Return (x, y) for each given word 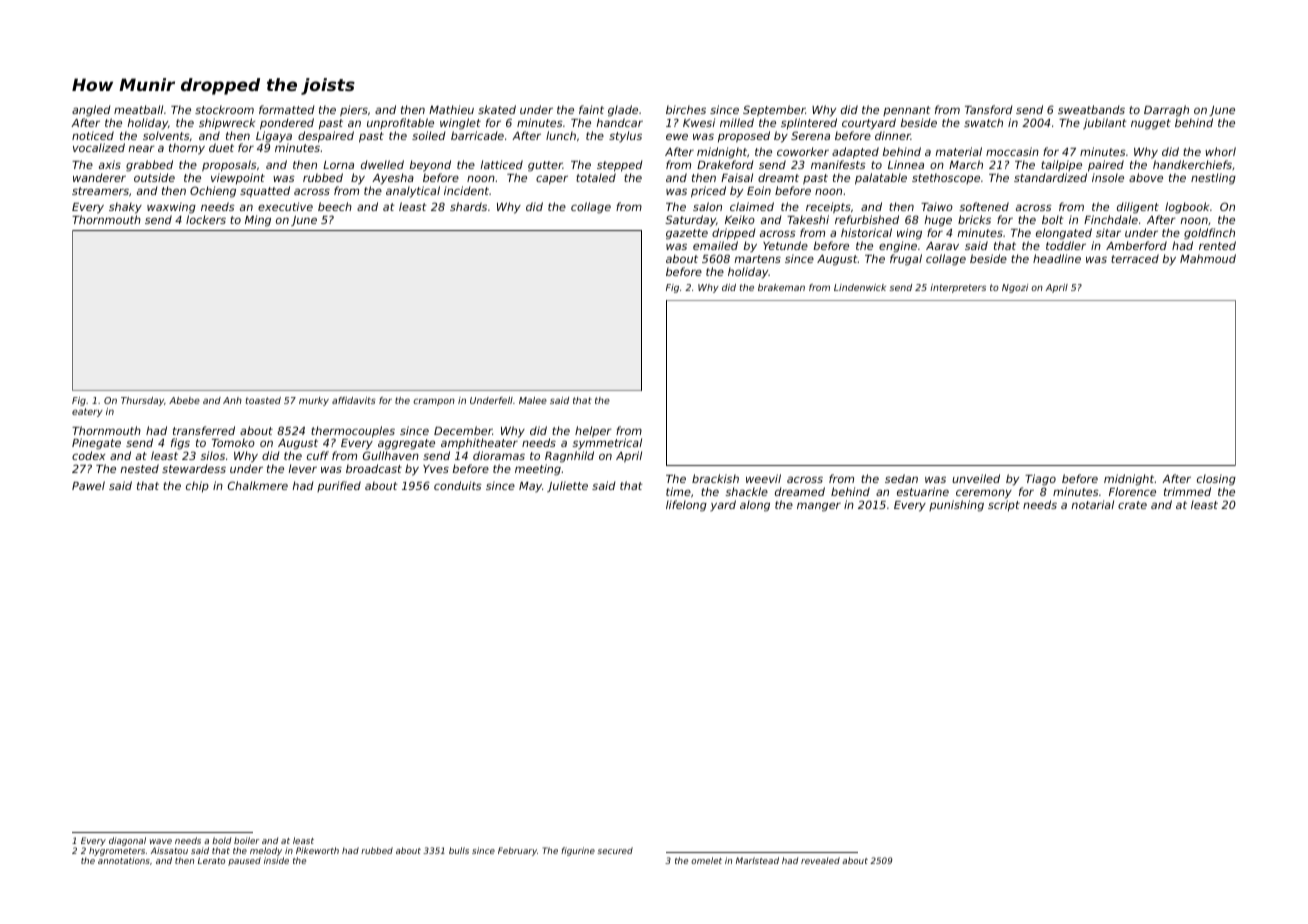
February (517, 851)
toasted (263, 400)
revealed (820, 860)
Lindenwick (860, 287)
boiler (246, 840)
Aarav (942, 246)
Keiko (740, 219)
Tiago (1040, 480)
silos (212, 455)
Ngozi (1015, 288)
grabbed (149, 166)
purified (339, 486)
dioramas (499, 455)
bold (221, 840)
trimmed (1187, 491)
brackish (715, 478)
